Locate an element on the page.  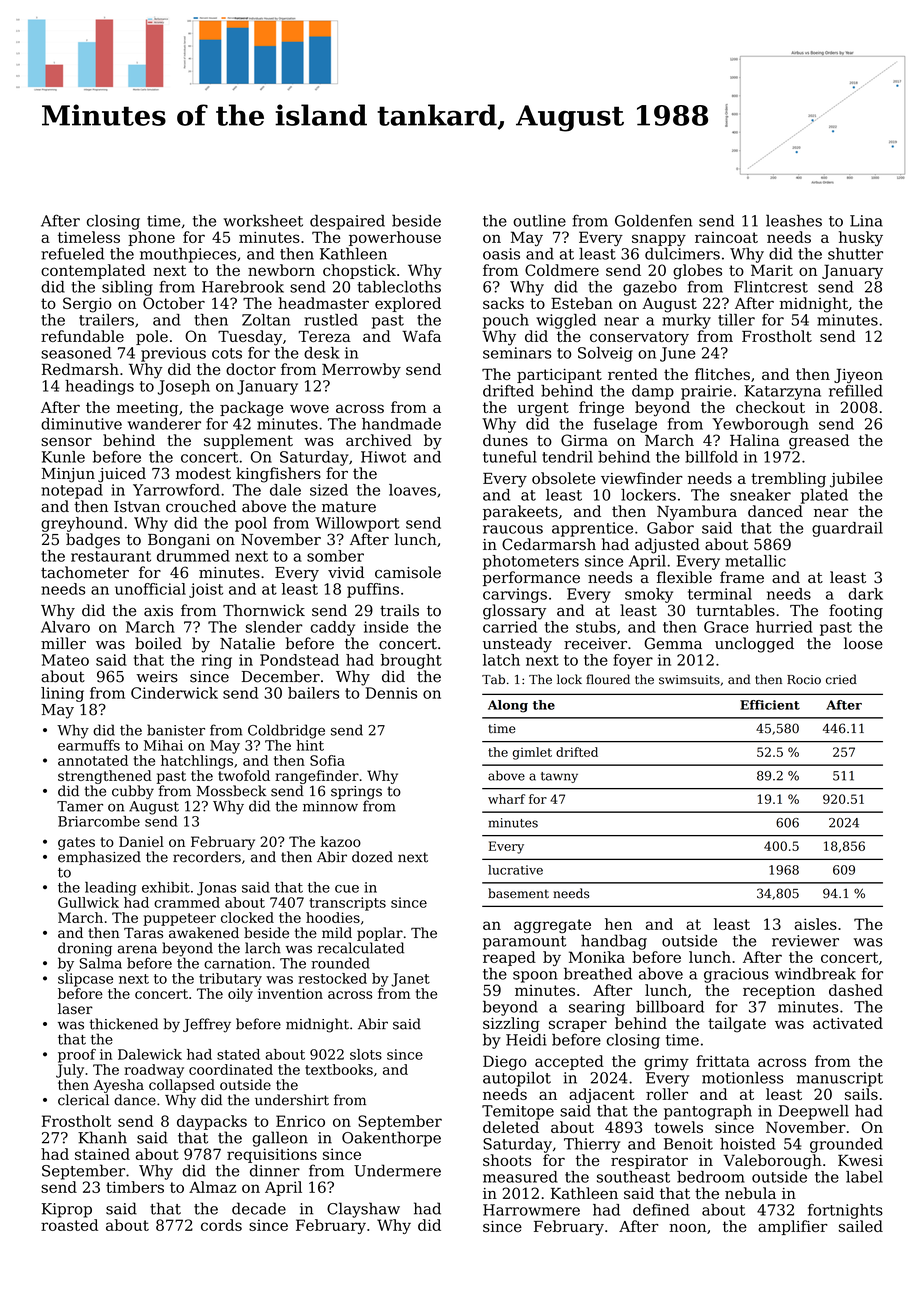
flitches is located at coordinates (722, 374).
